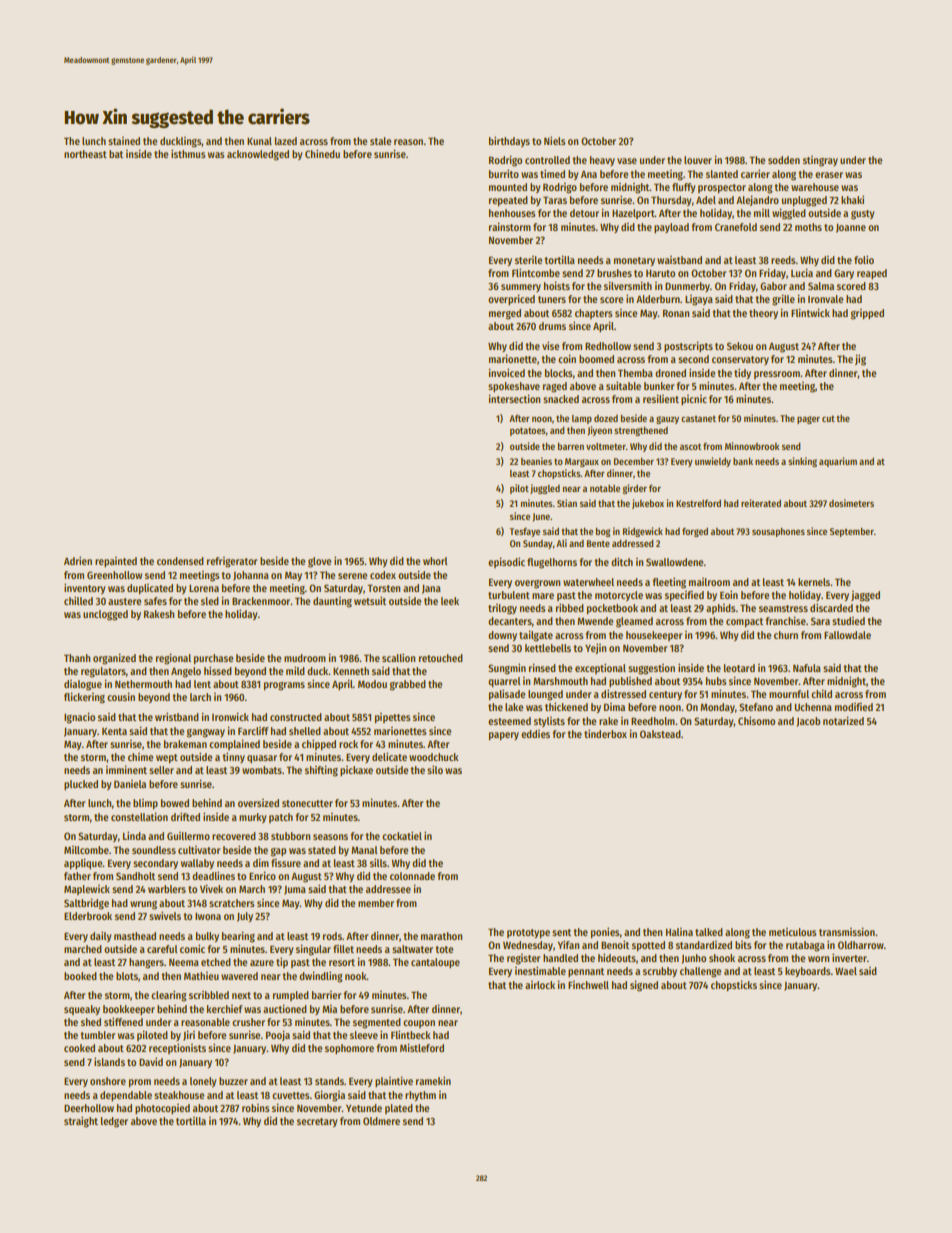  What do you see at coordinates (694, 400) in the screenshot?
I see `picnic` at bounding box center [694, 400].
